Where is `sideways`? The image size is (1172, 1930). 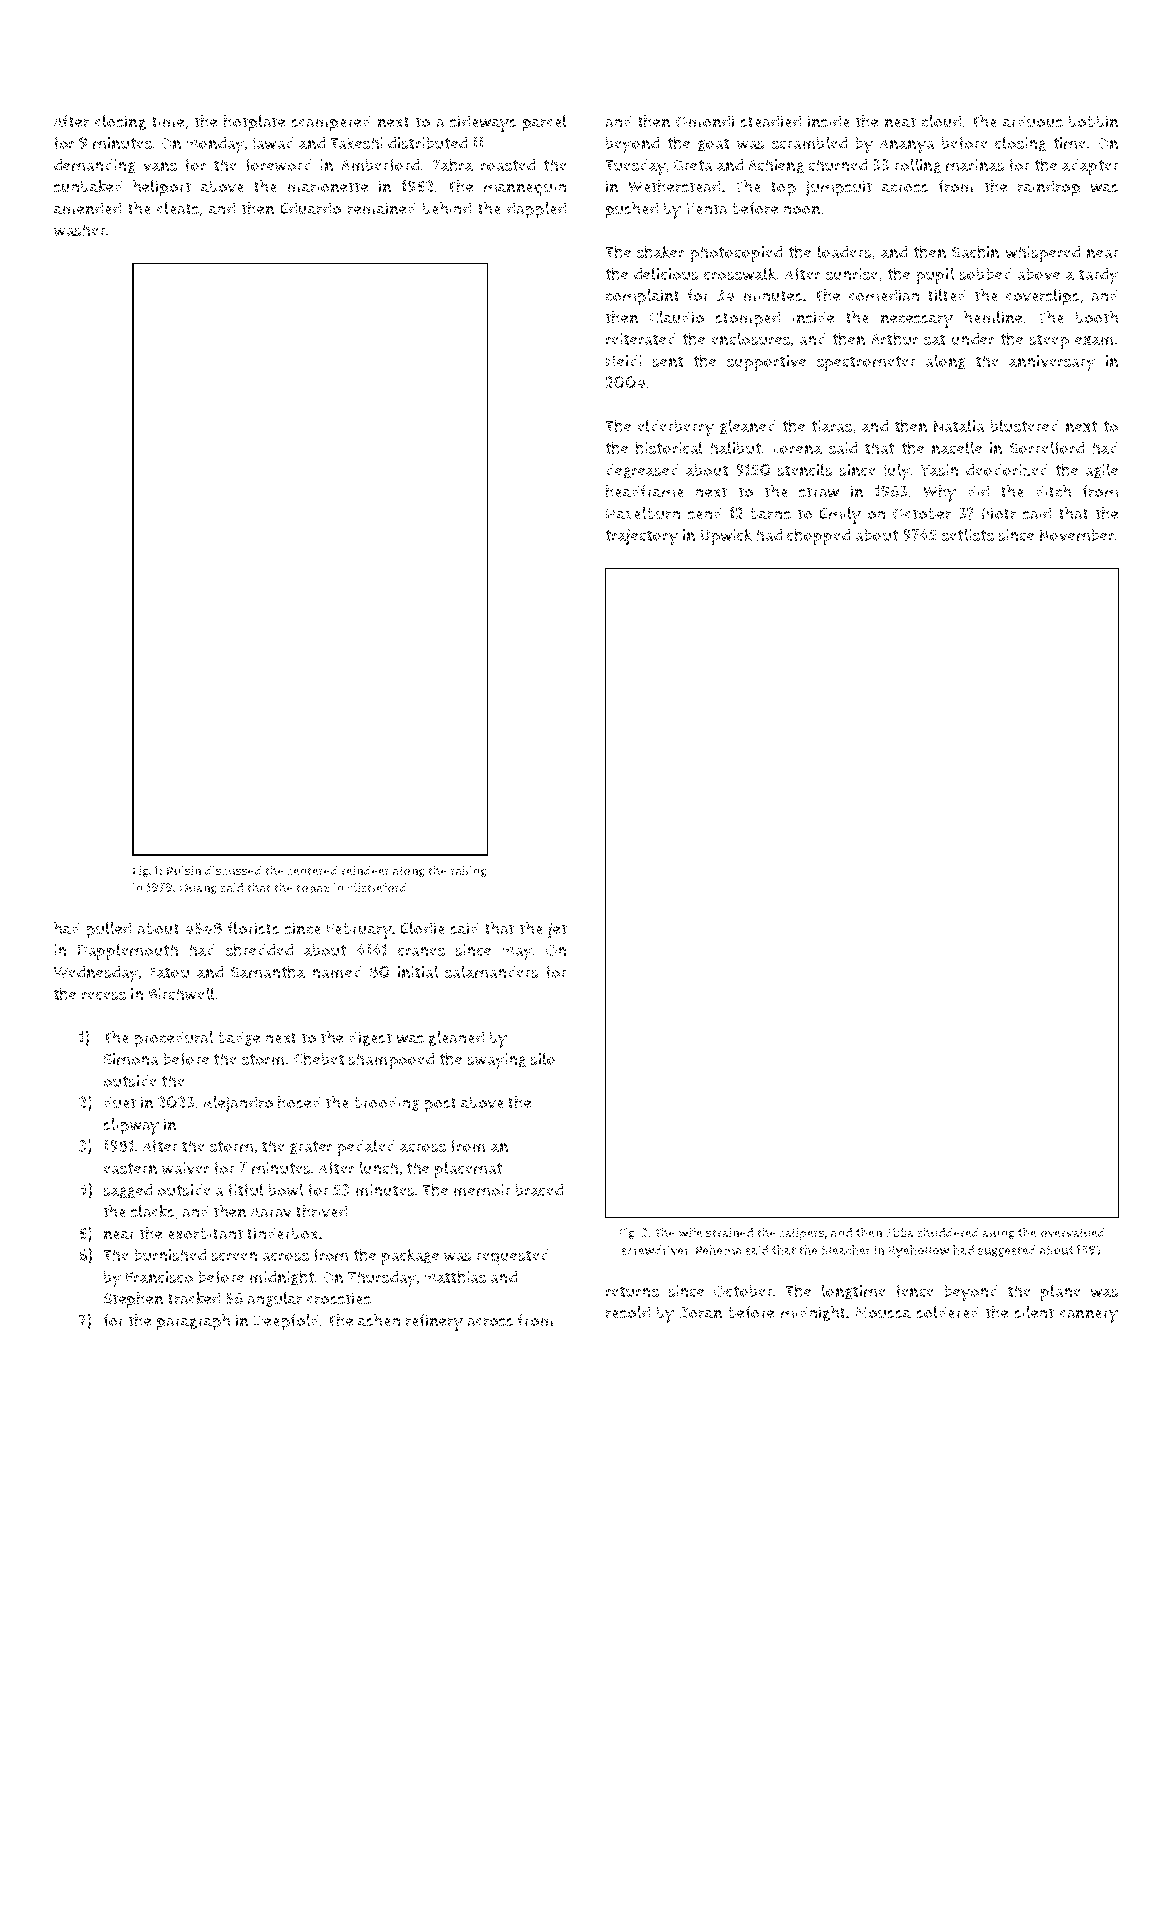 sideways is located at coordinates (483, 123).
